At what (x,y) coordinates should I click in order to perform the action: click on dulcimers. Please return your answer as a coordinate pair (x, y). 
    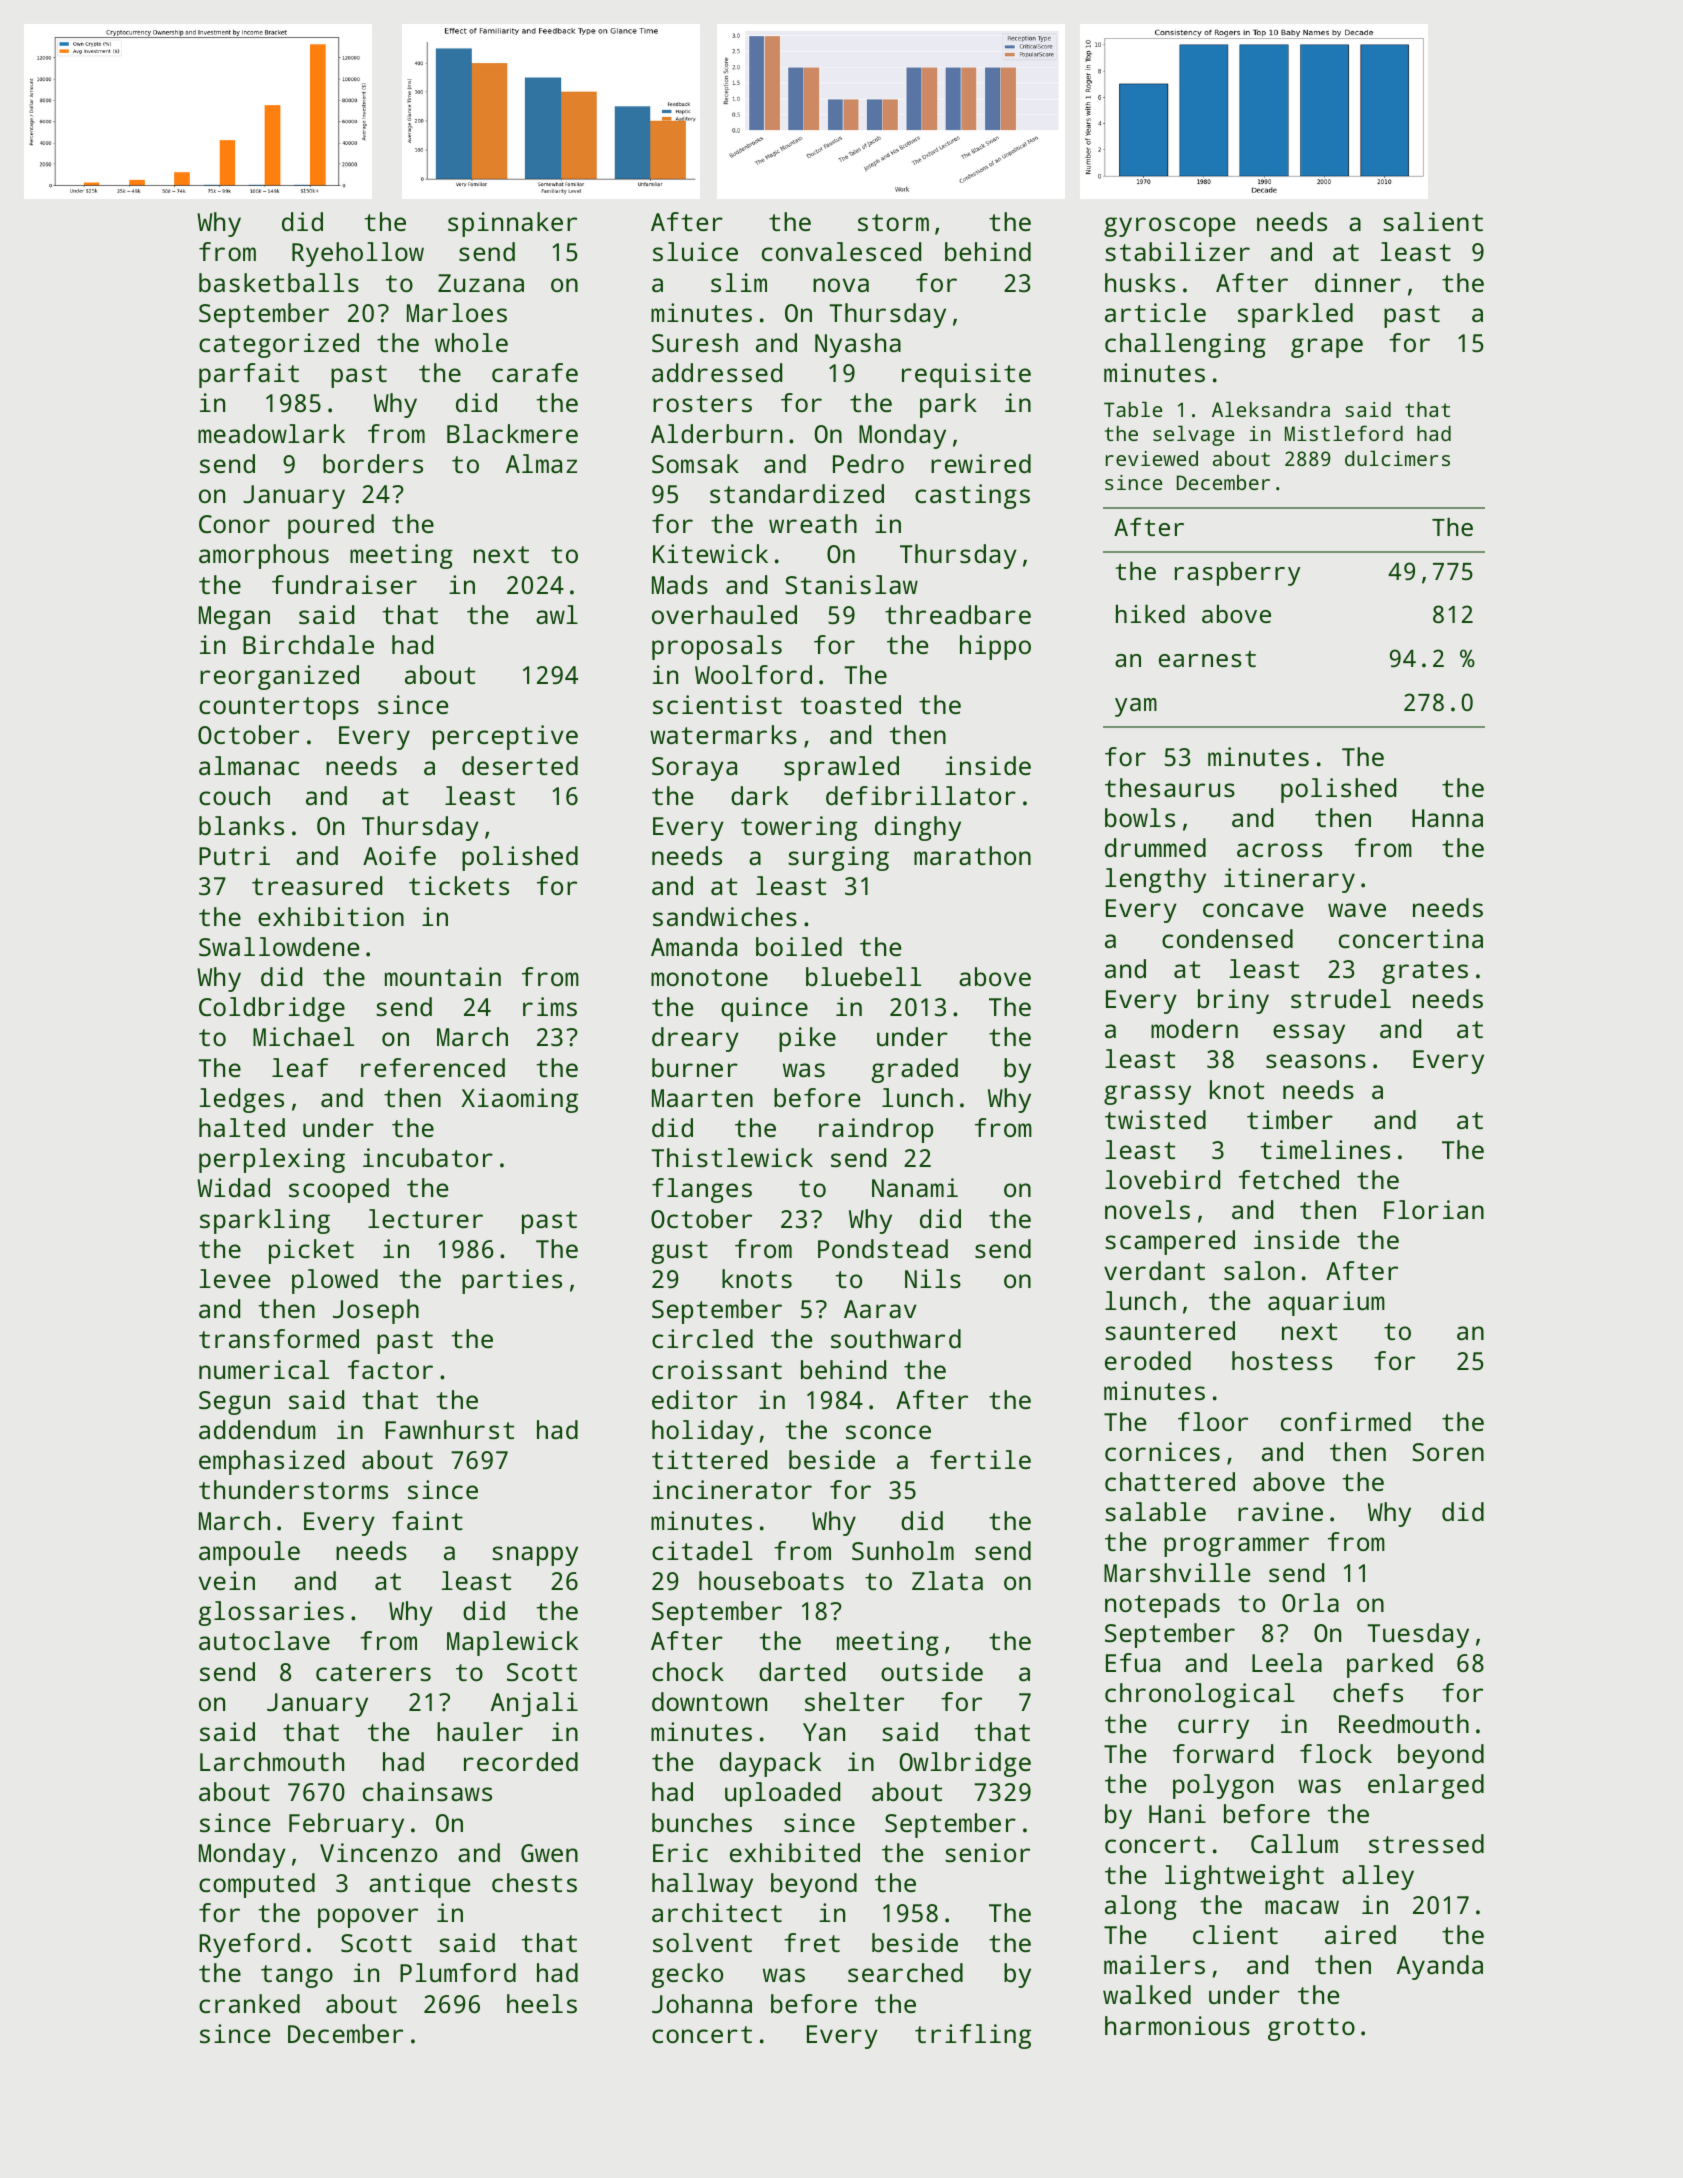
    Looking at the image, I should click on (1397, 458).
